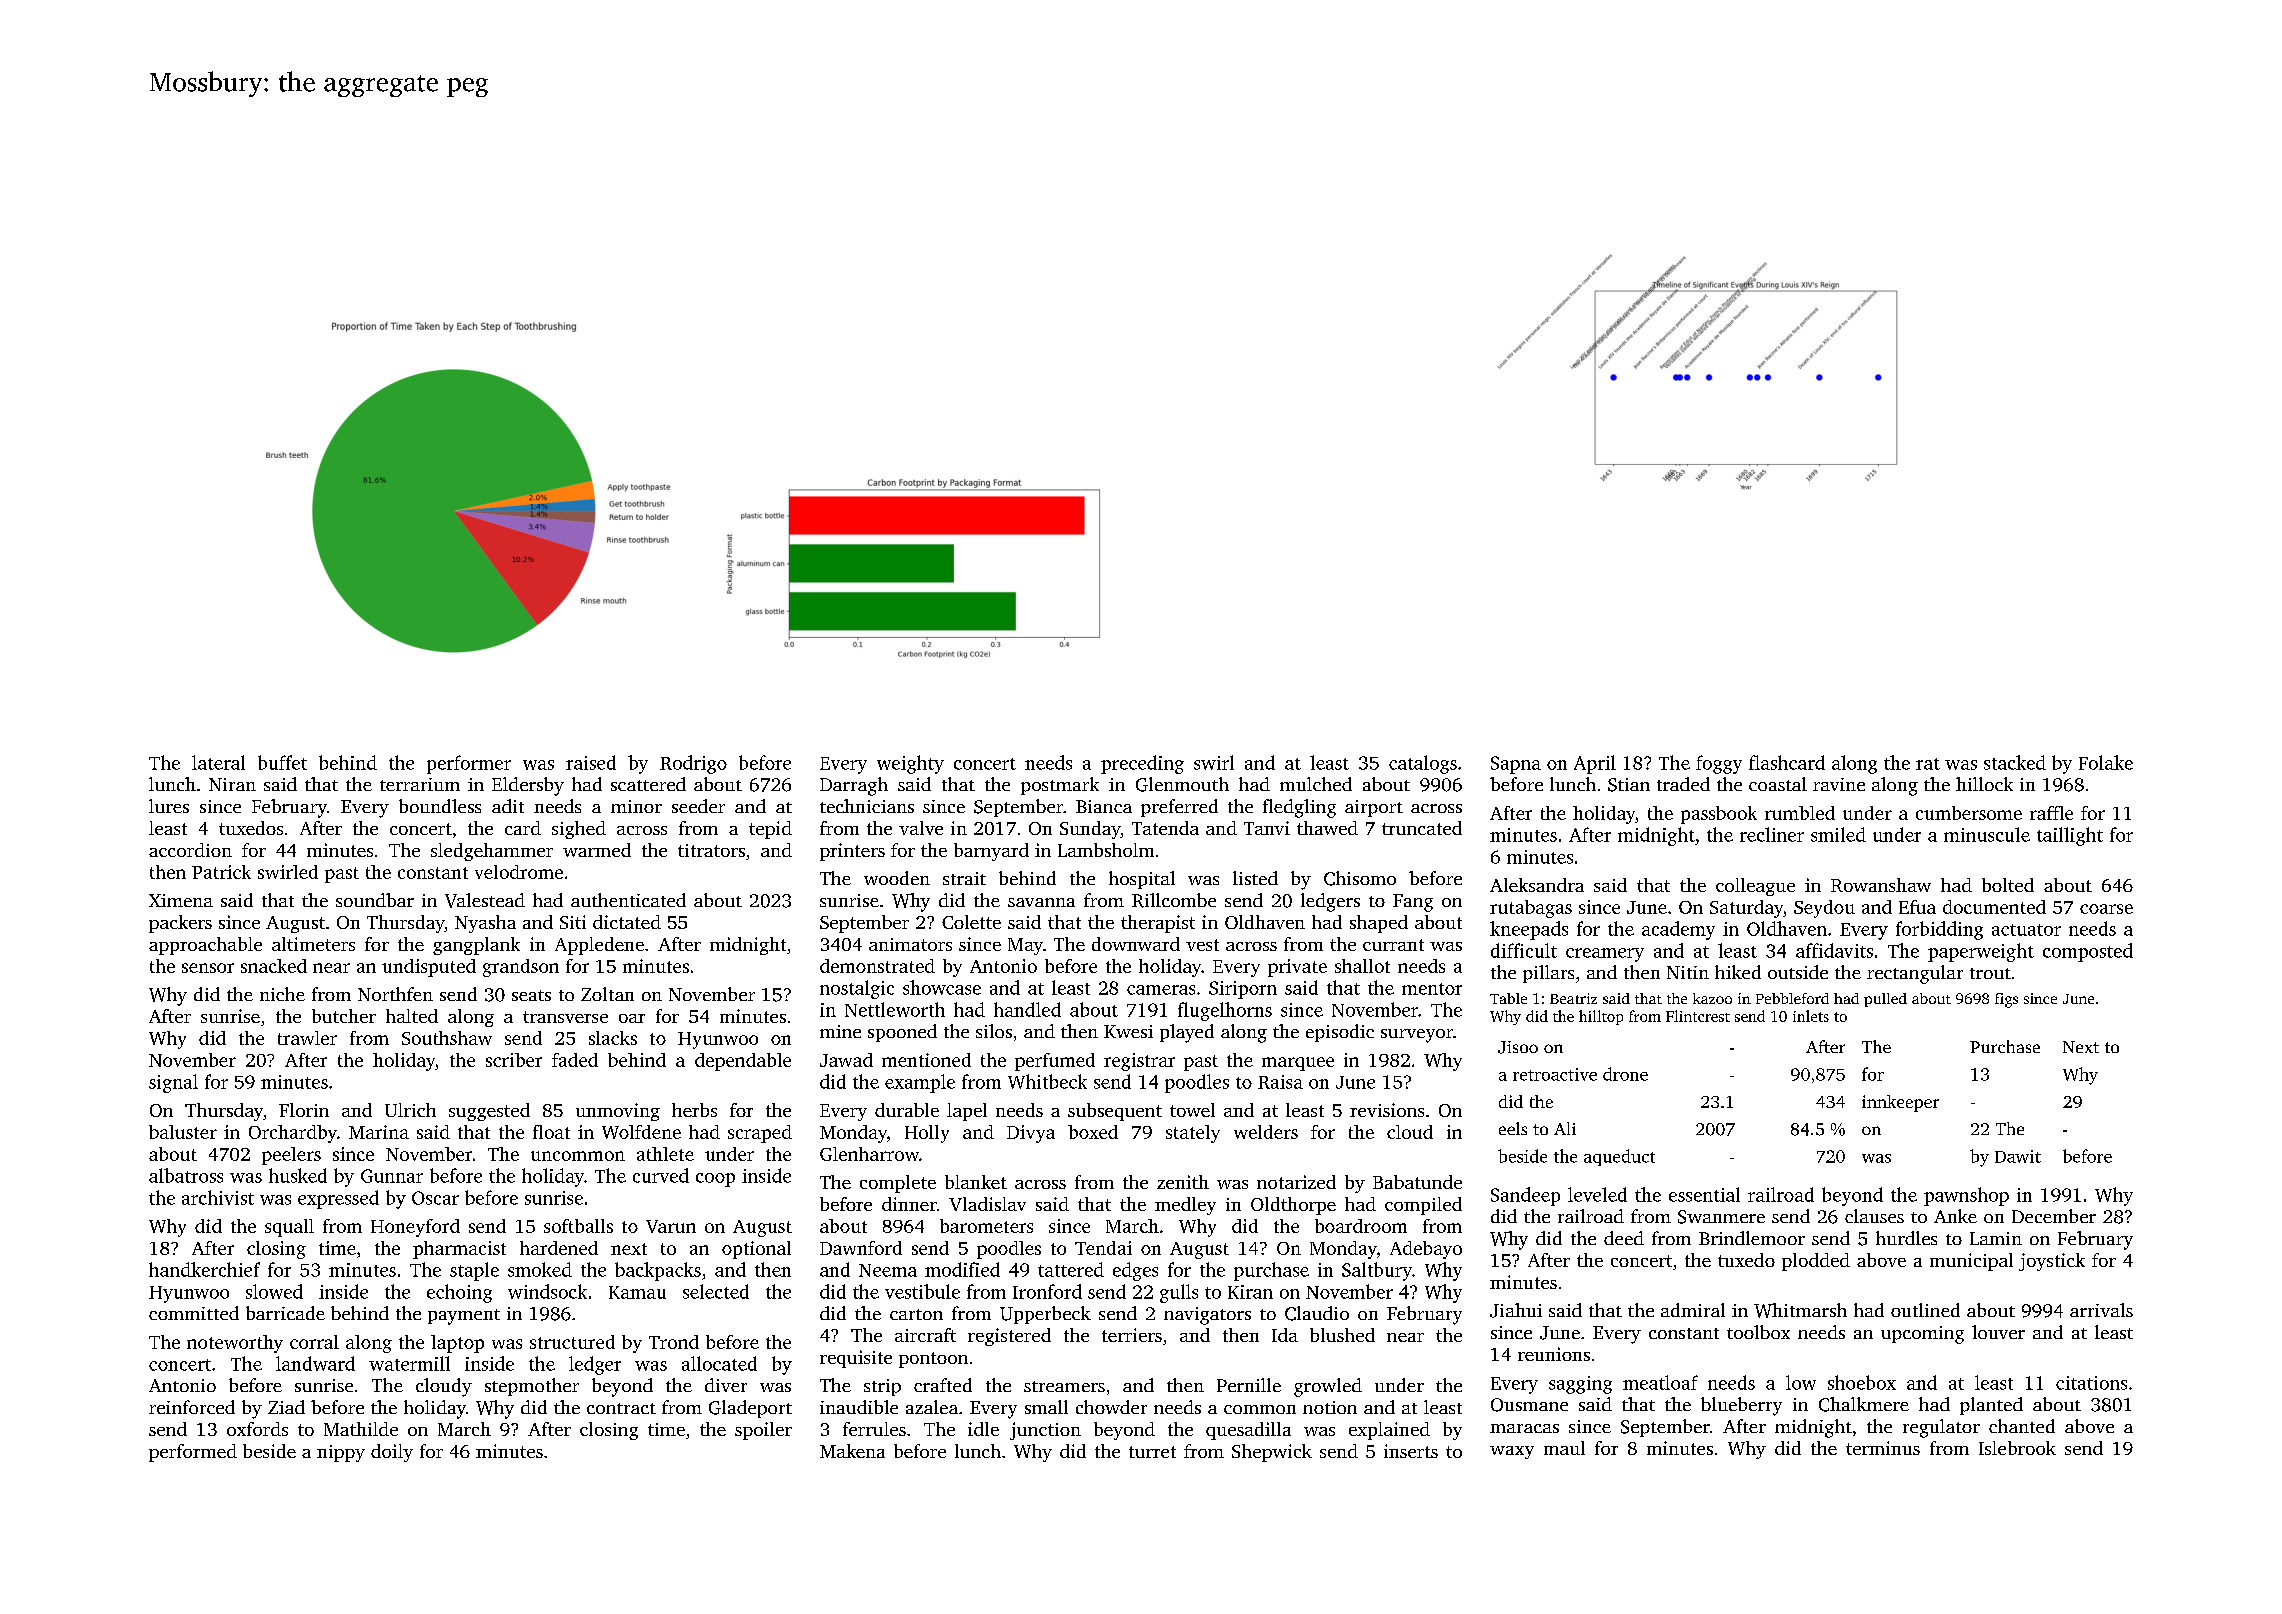  I want to click on inlets, so click(1811, 1016).
